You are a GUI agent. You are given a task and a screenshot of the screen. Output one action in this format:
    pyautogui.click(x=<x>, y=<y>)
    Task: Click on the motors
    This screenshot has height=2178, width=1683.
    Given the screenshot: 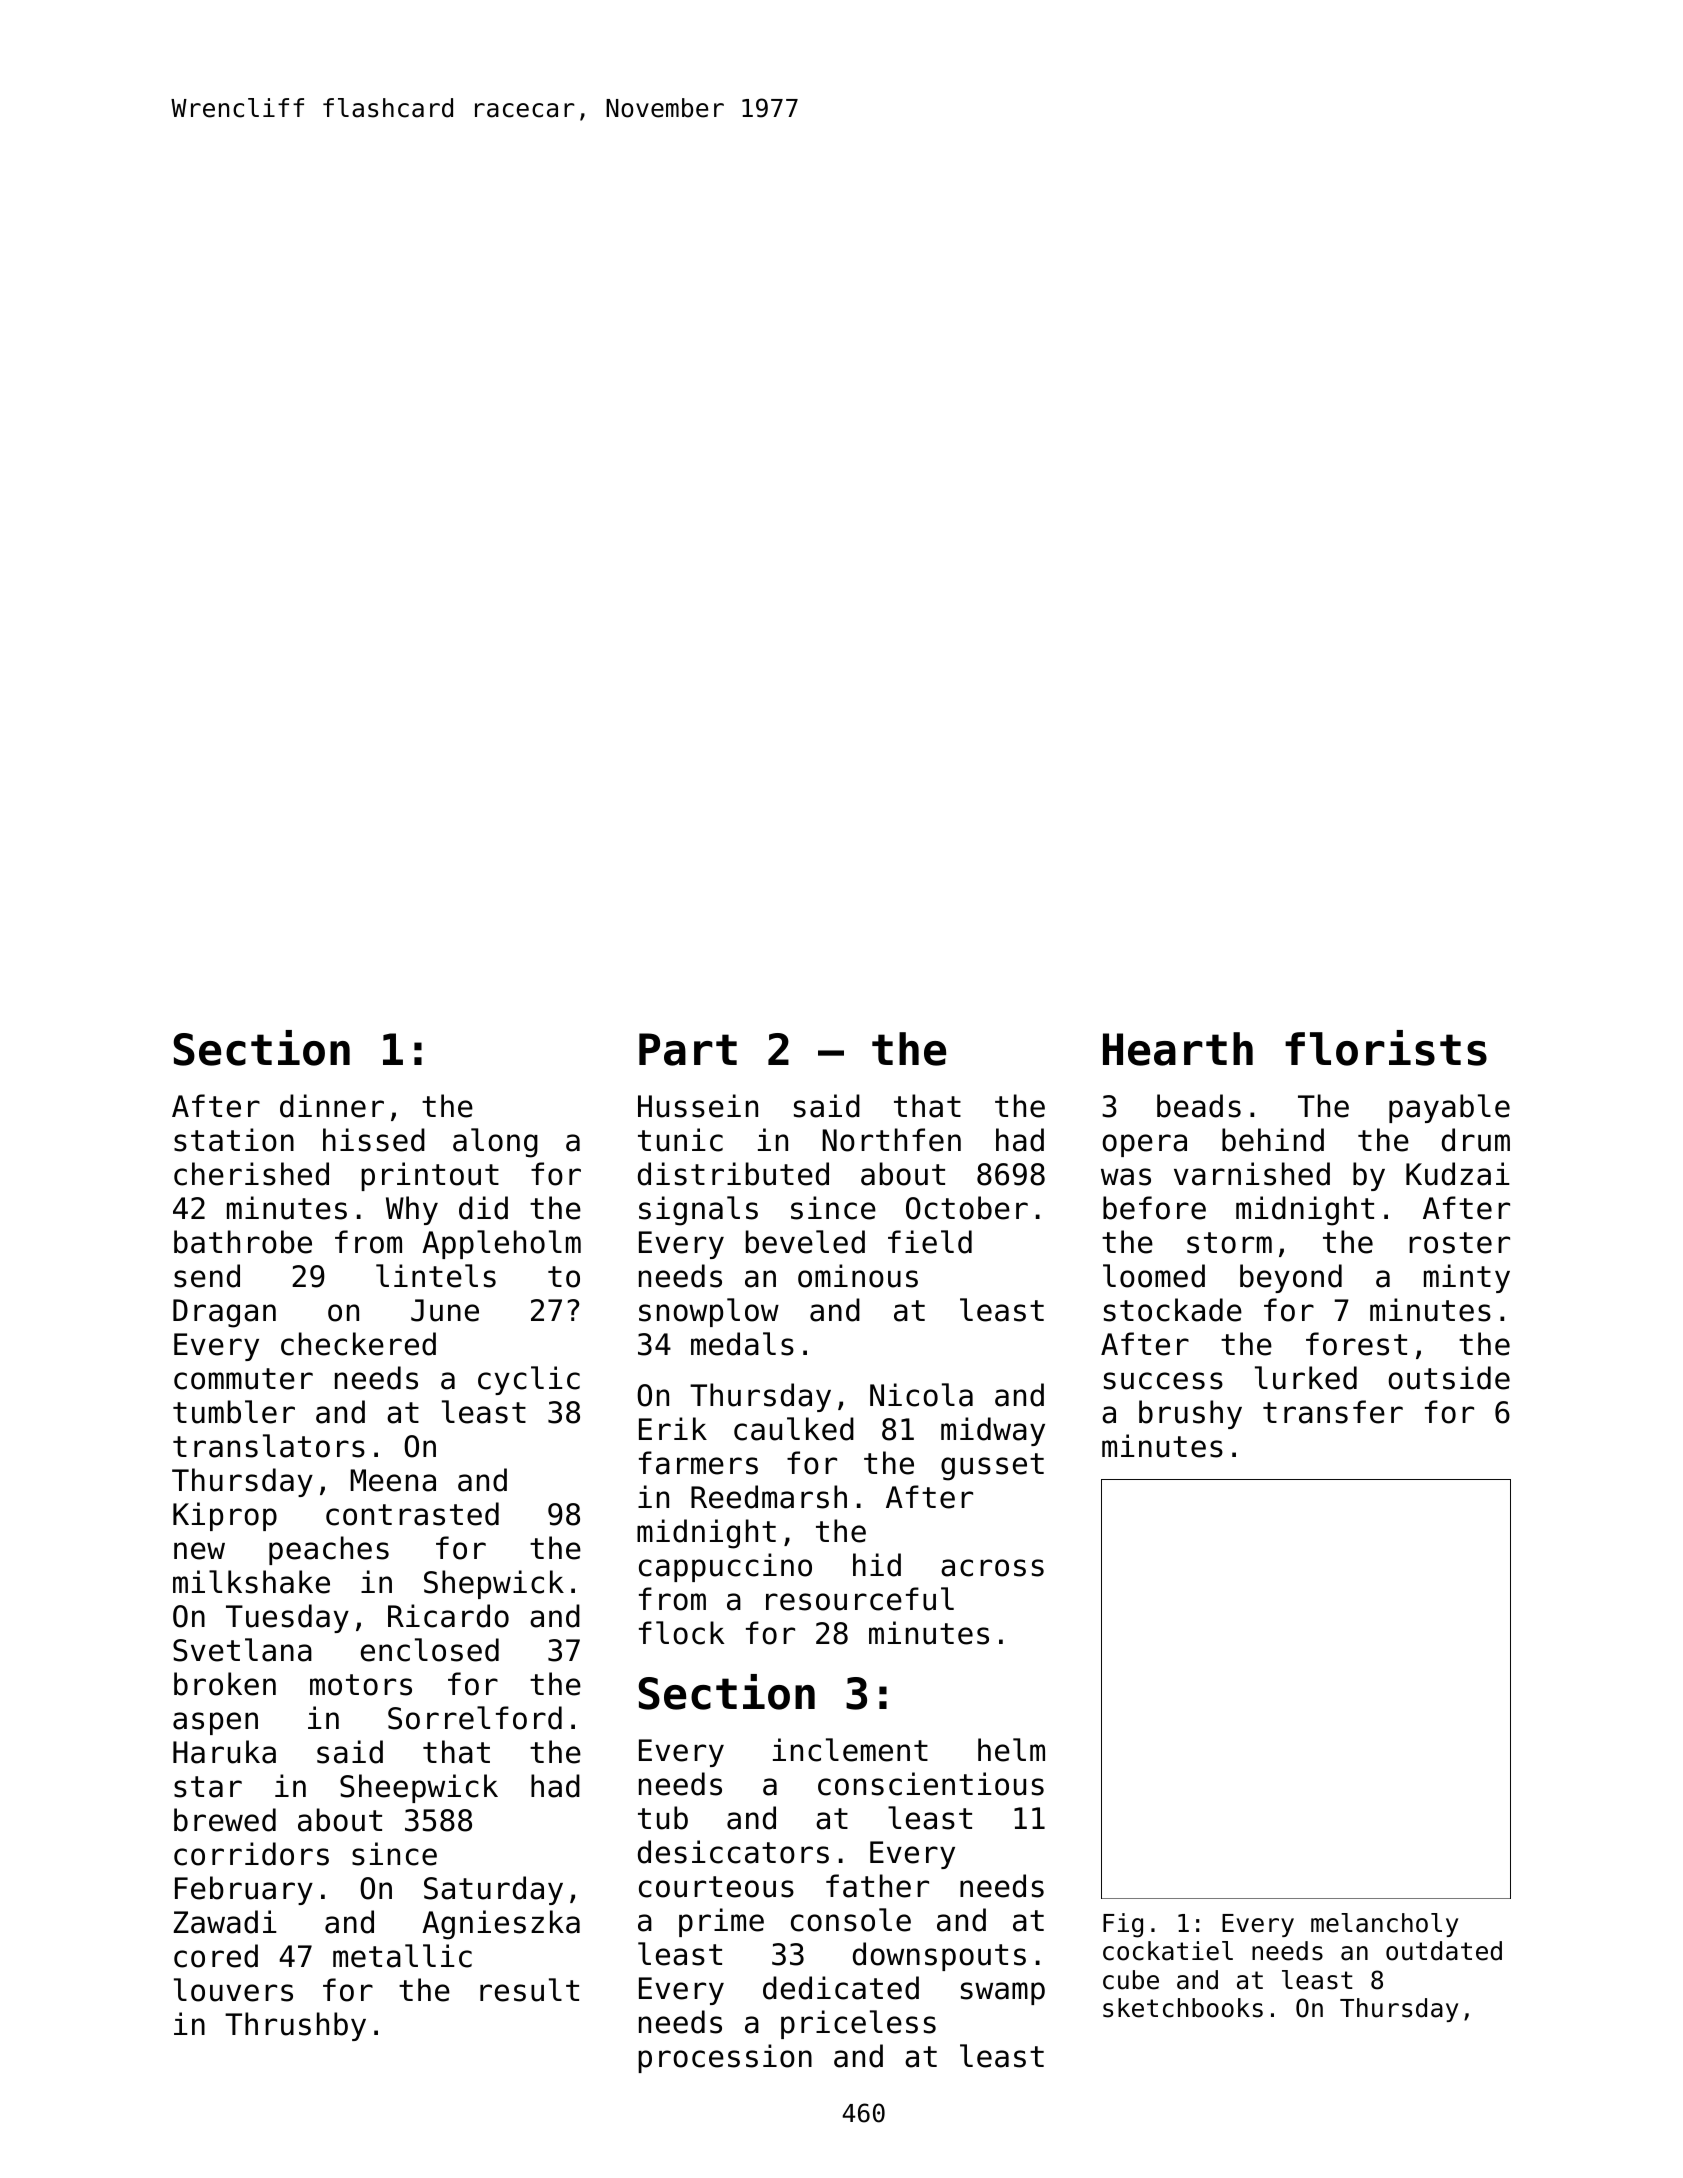 What is the action you would take?
    pyautogui.click(x=361, y=1685)
